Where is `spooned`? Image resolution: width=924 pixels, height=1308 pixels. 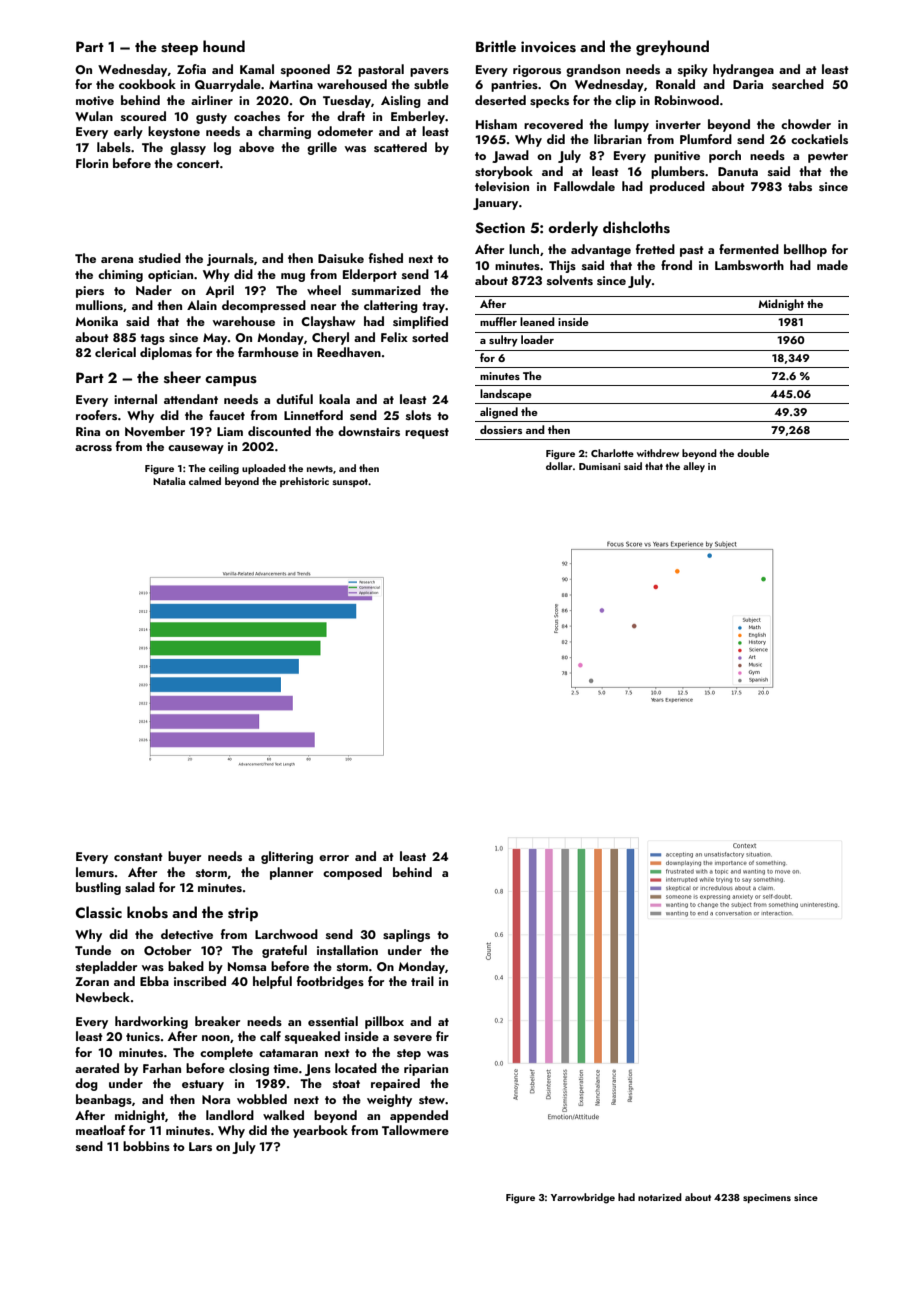 spooned is located at coordinates (305, 70).
